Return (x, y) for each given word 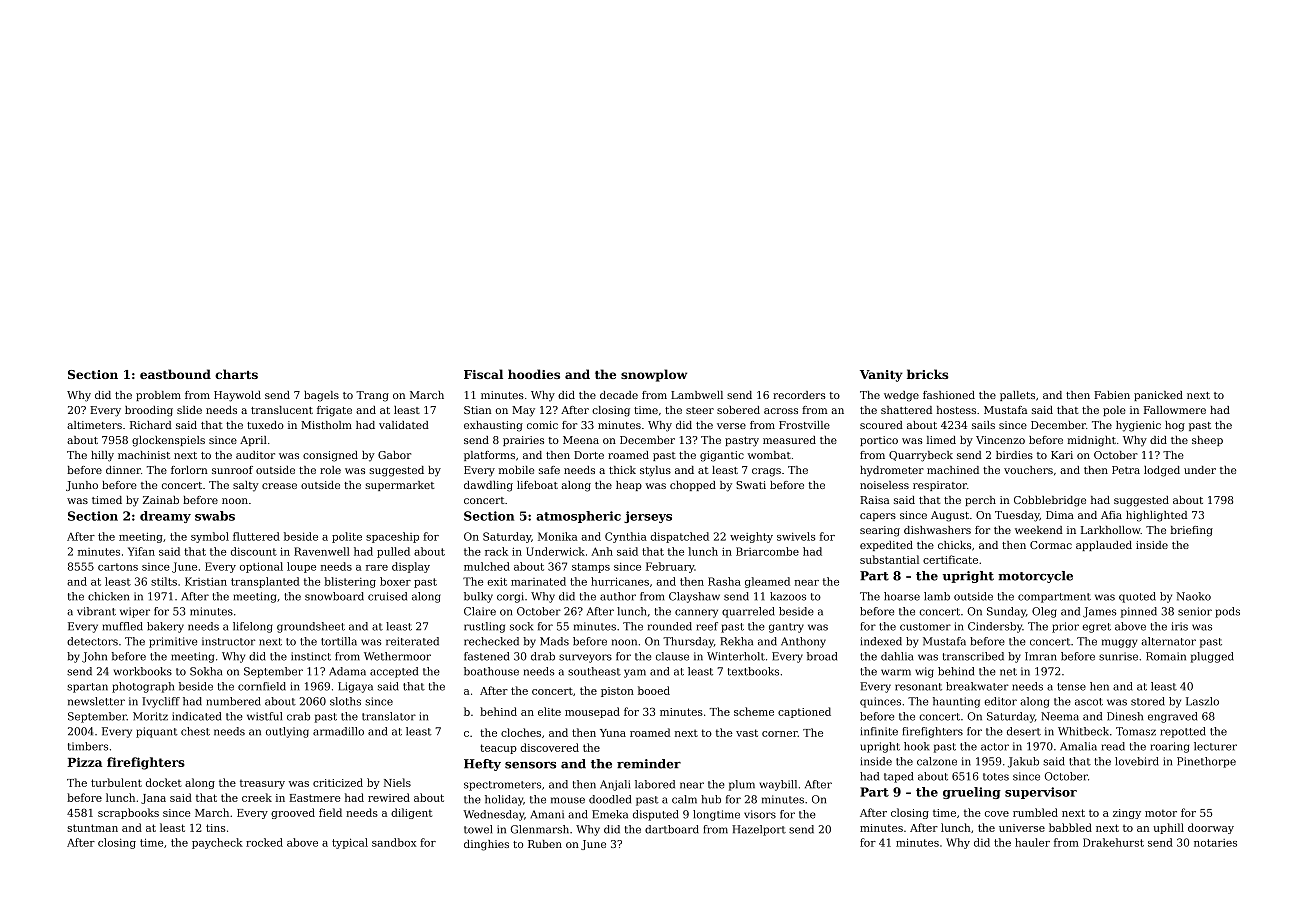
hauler (1032, 842)
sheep (1207, 441)
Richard (151, 425)
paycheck (217, 843)
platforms (489, 456)
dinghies (486, 845)
